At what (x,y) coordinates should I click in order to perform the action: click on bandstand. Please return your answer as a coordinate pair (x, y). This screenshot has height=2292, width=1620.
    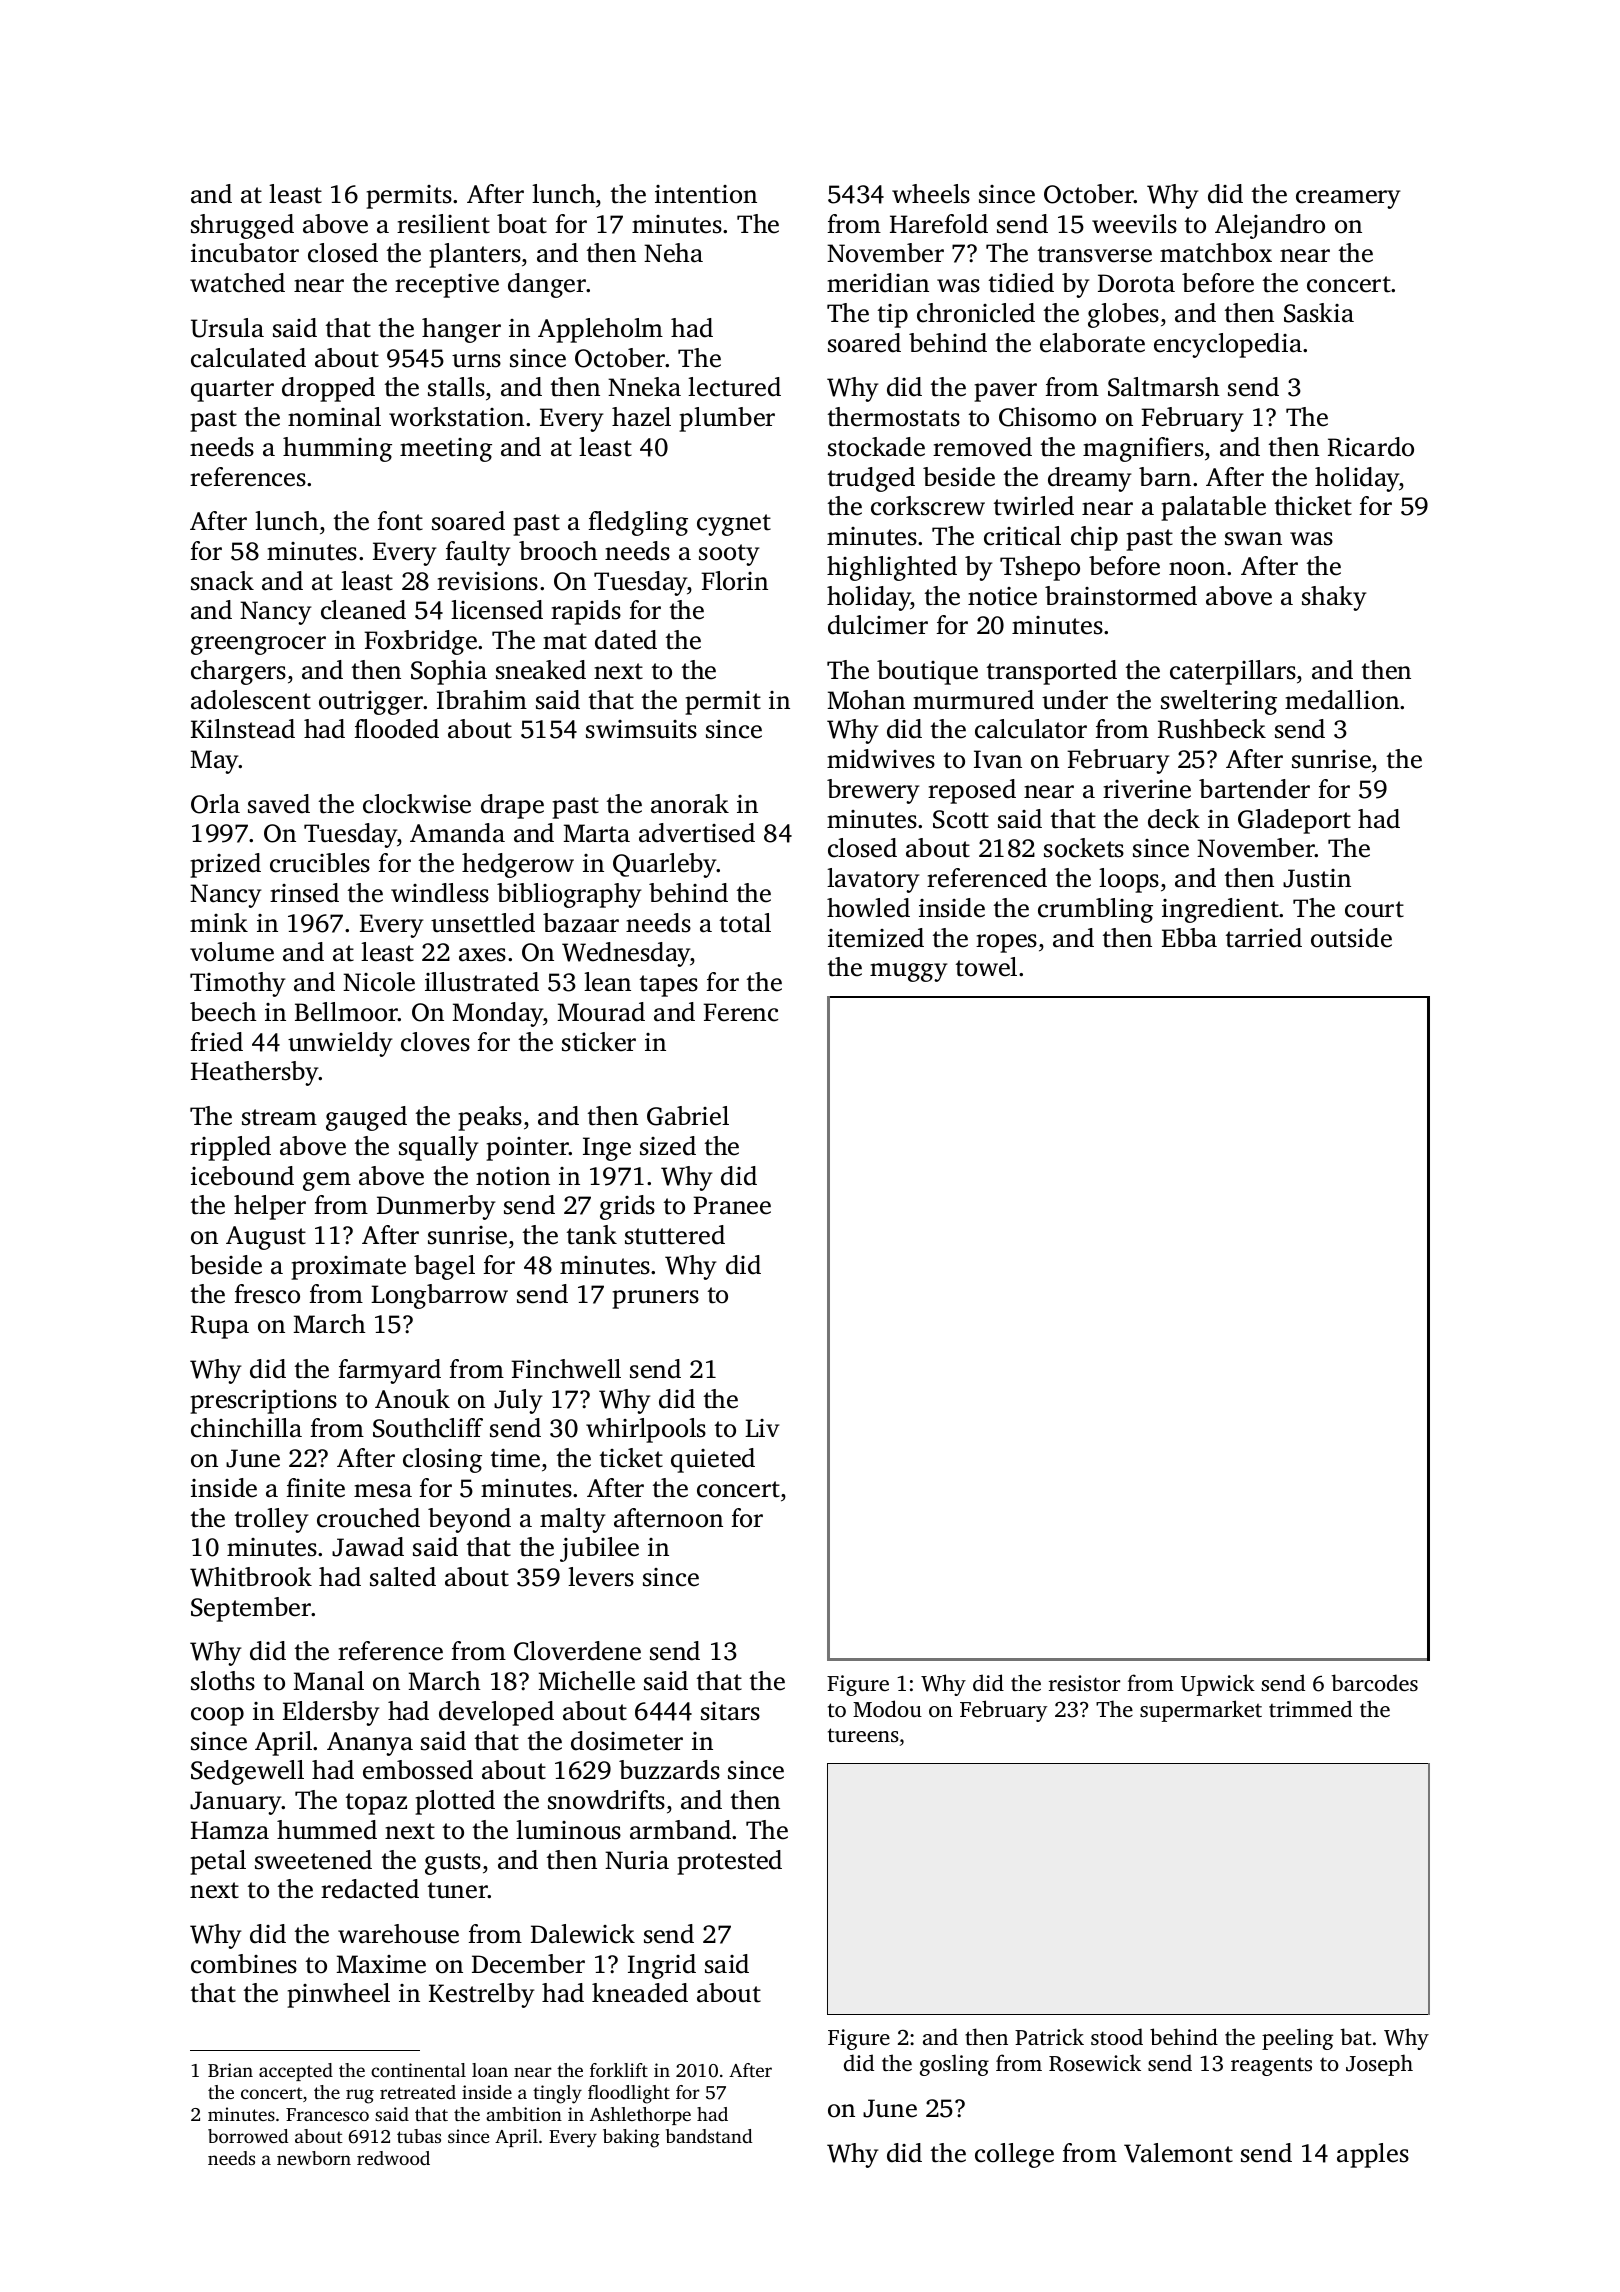
    Looking at the image, I should click on (709, 2136).
